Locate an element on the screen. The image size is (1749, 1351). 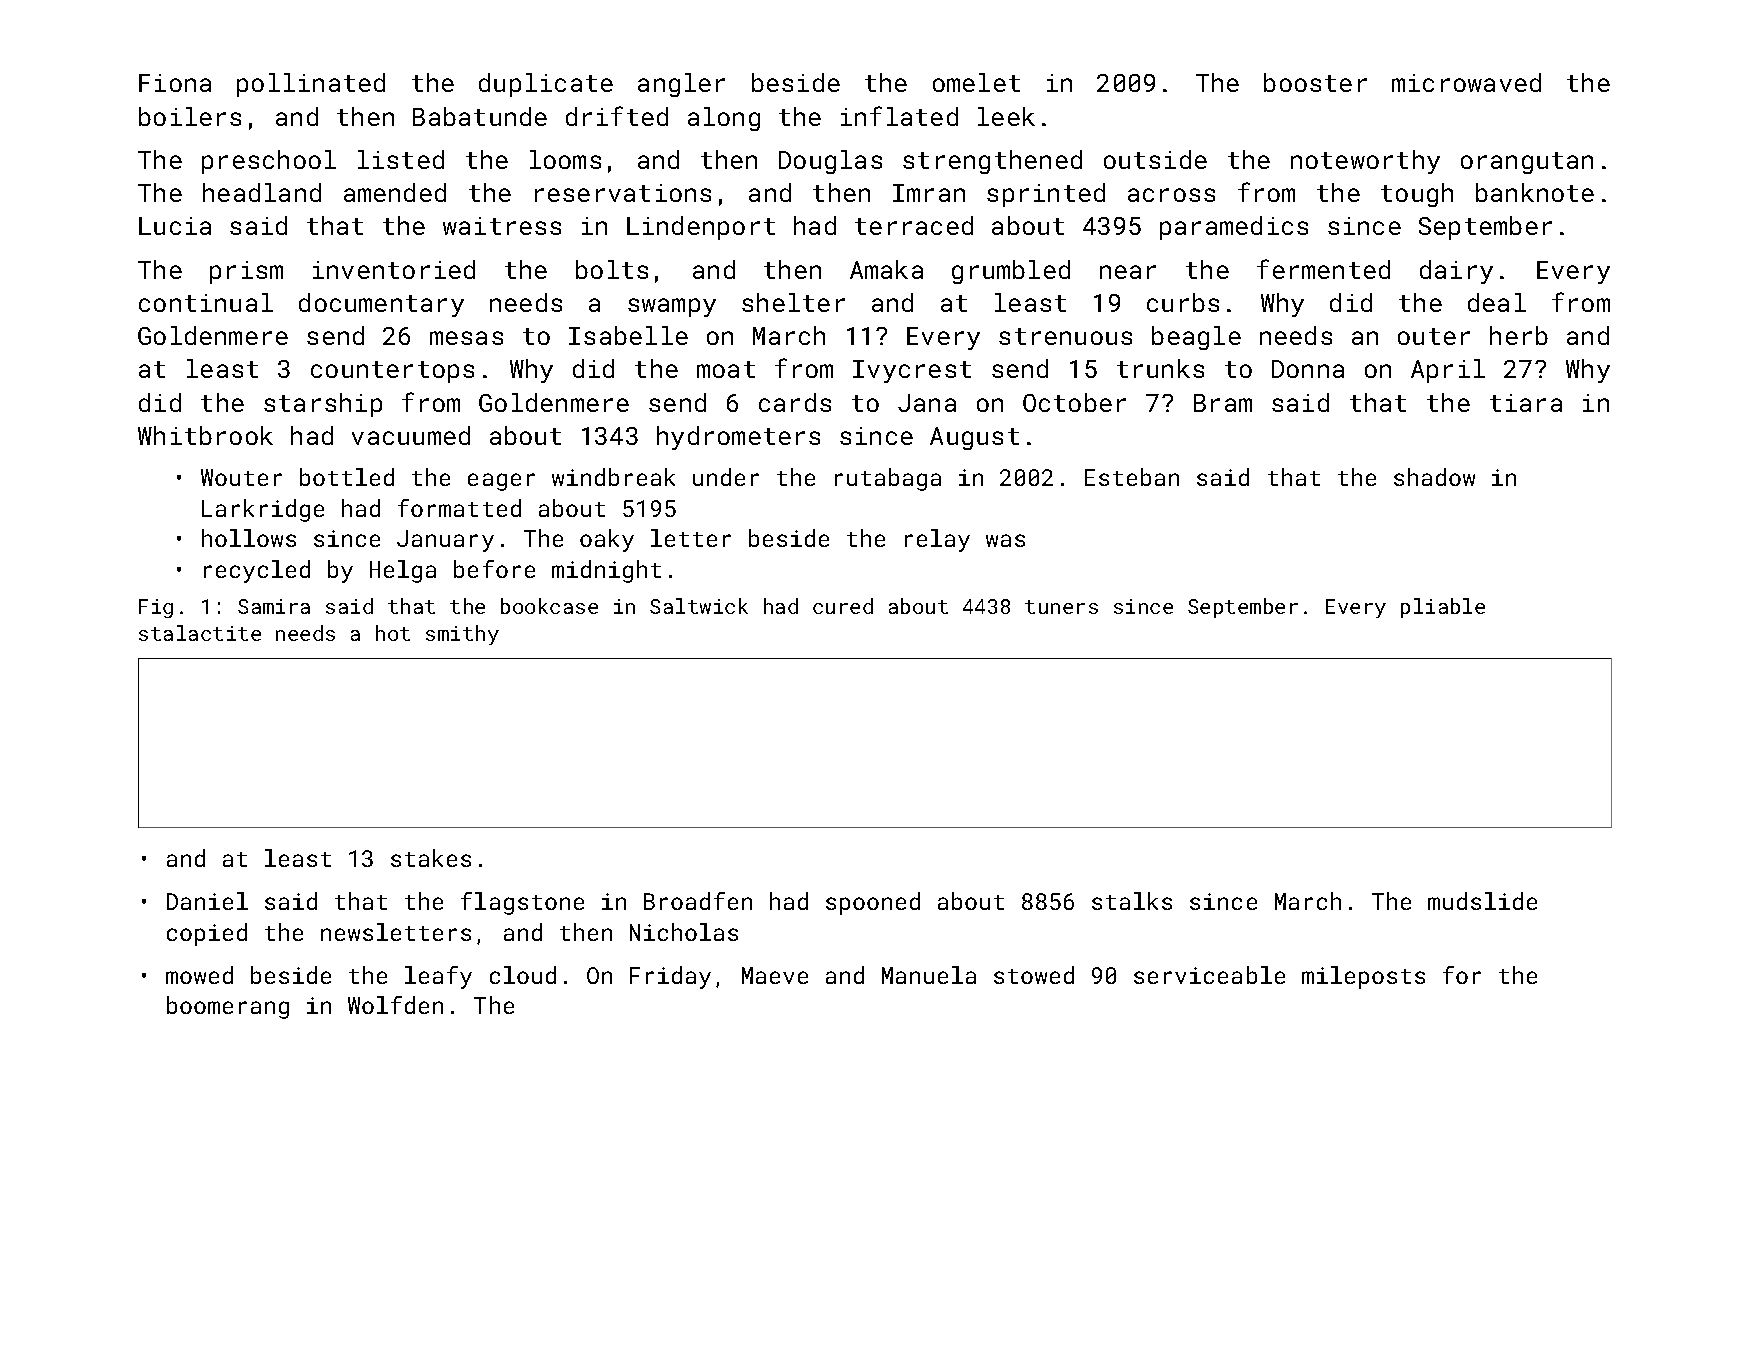
omelet is located at coordinates (976, 82).
